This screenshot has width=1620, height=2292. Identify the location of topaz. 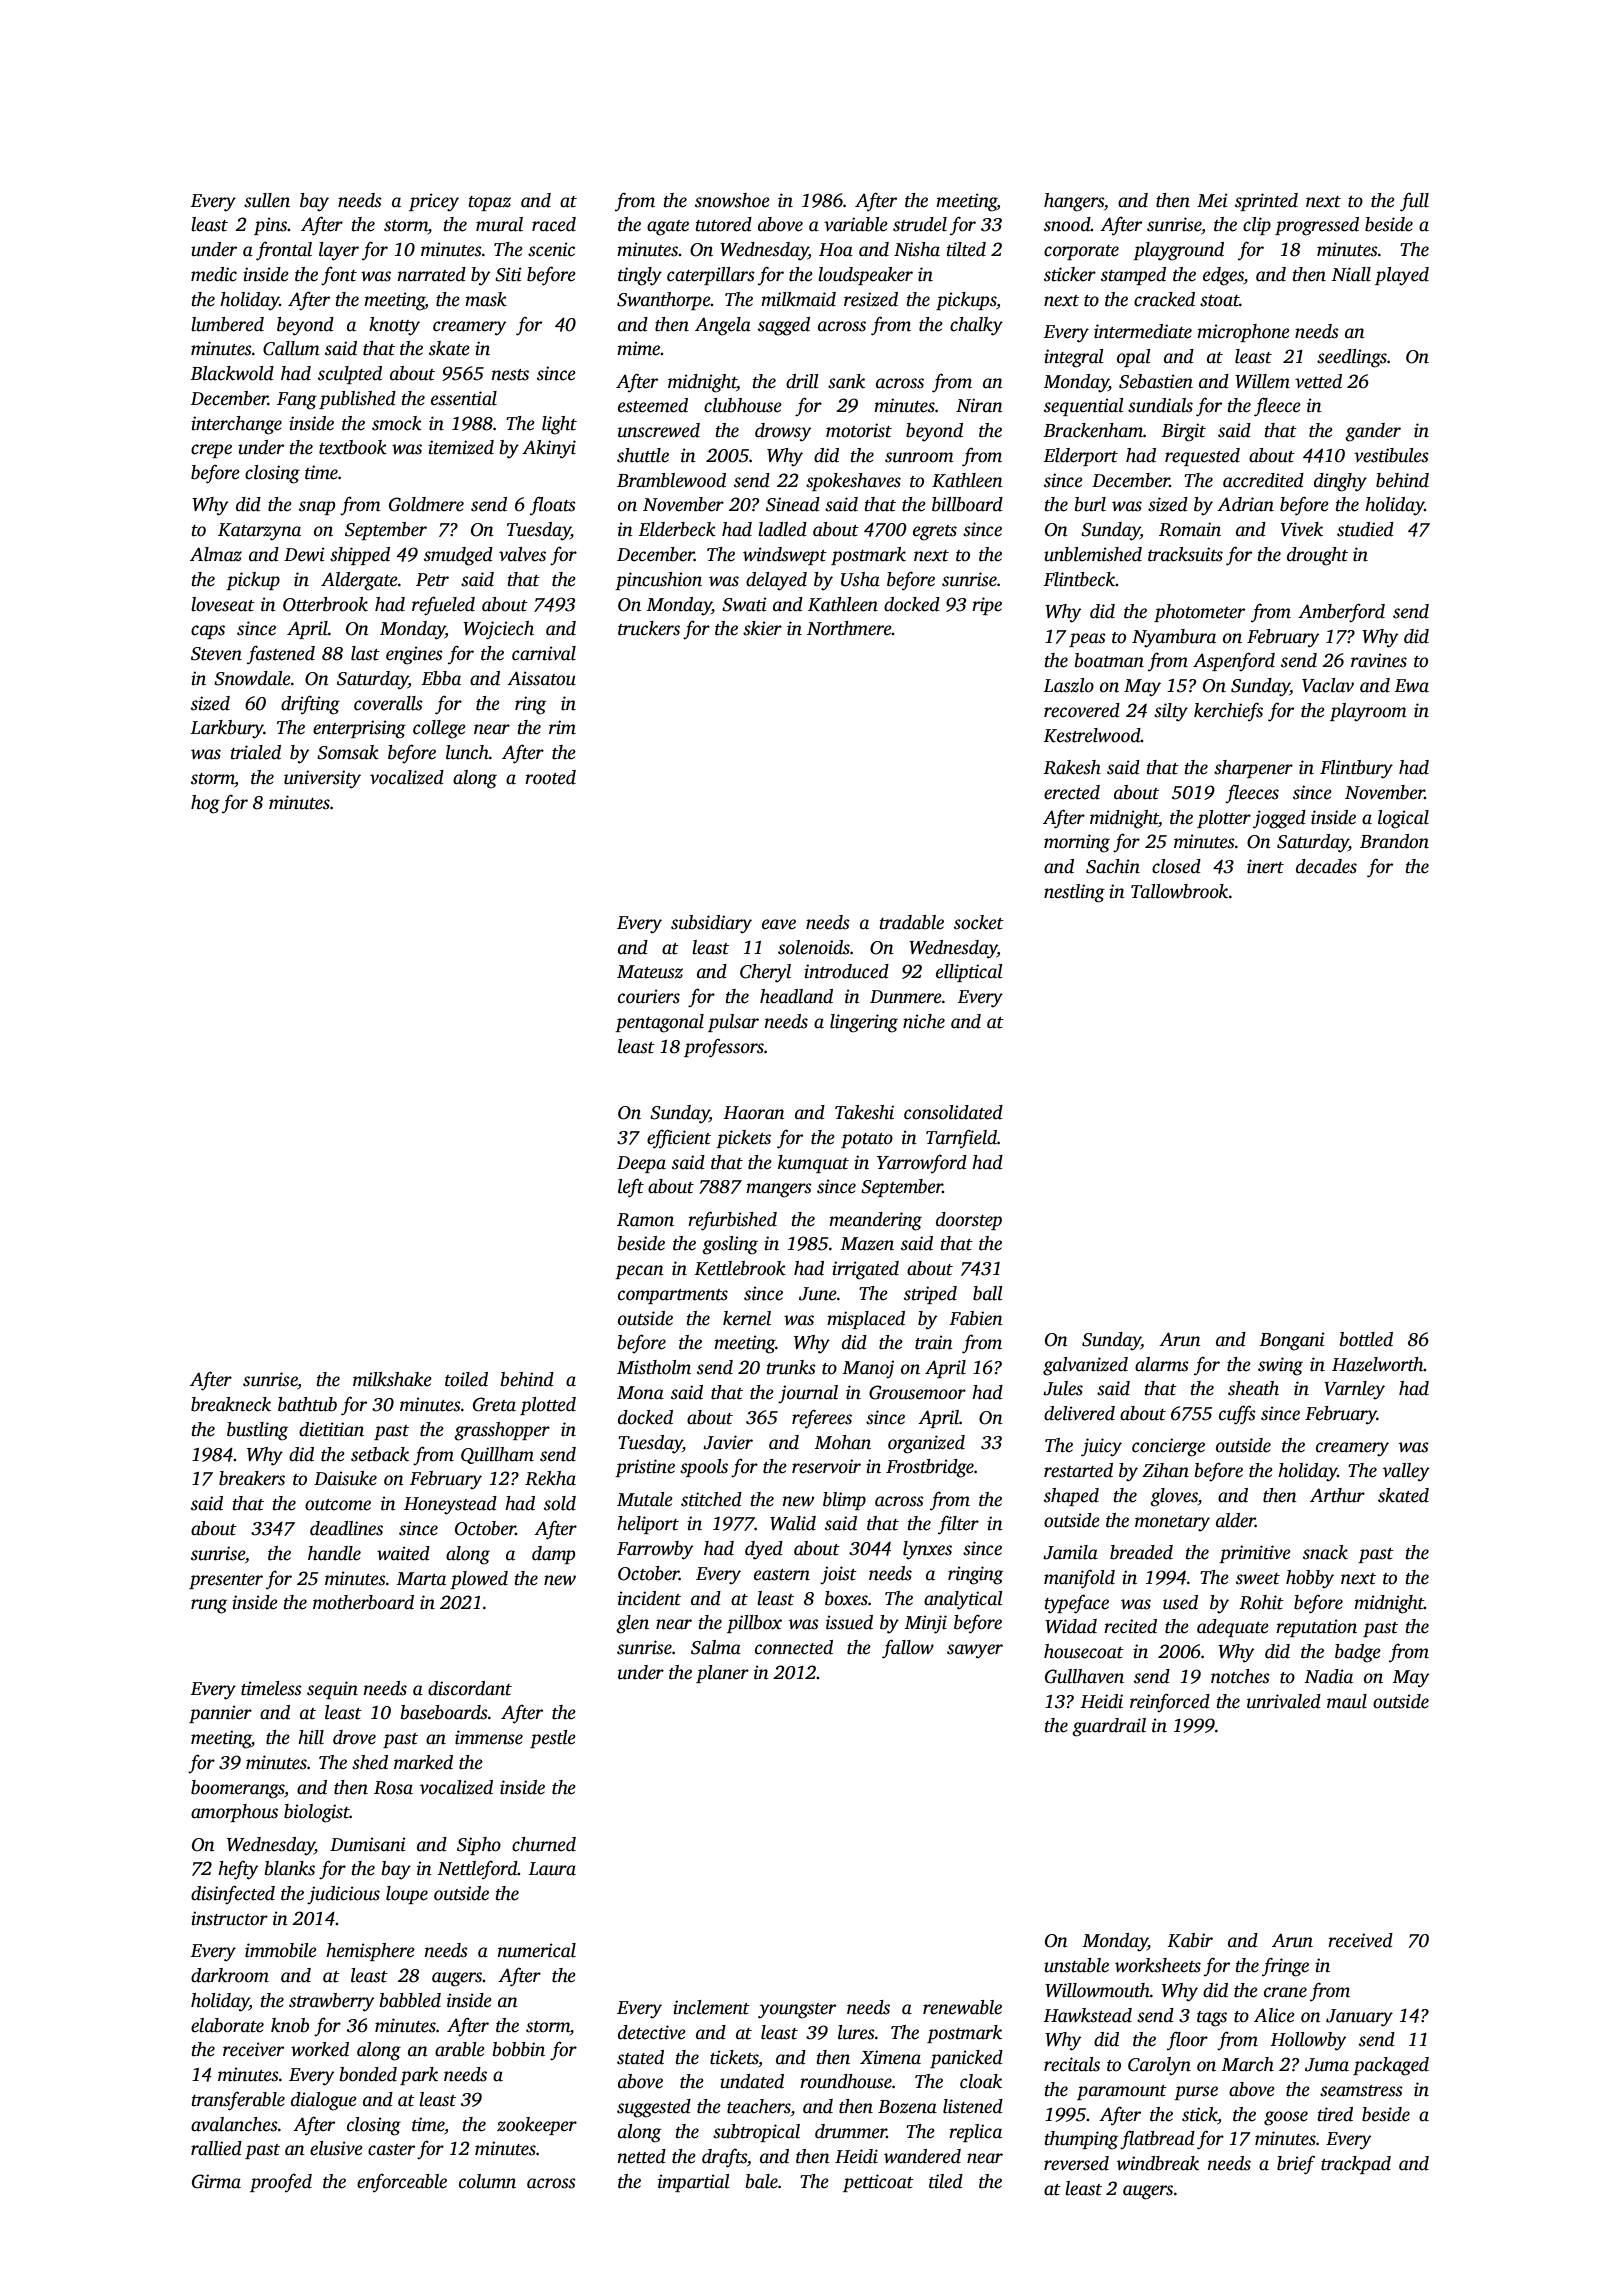
(490, 203).
